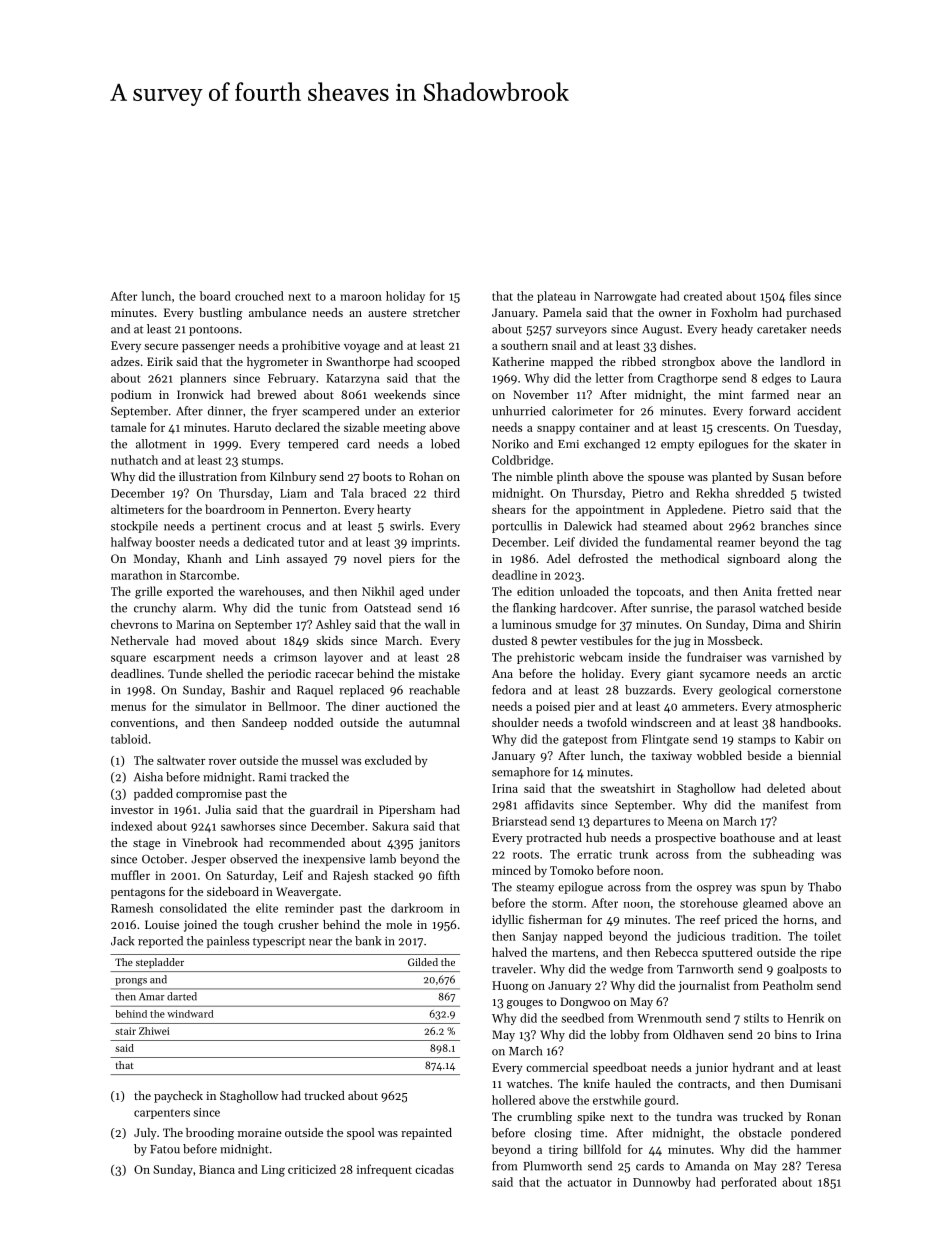 Image resolution: width=952 pixels, height=1233 pixels. I want to click on files, so click(800, 296).
